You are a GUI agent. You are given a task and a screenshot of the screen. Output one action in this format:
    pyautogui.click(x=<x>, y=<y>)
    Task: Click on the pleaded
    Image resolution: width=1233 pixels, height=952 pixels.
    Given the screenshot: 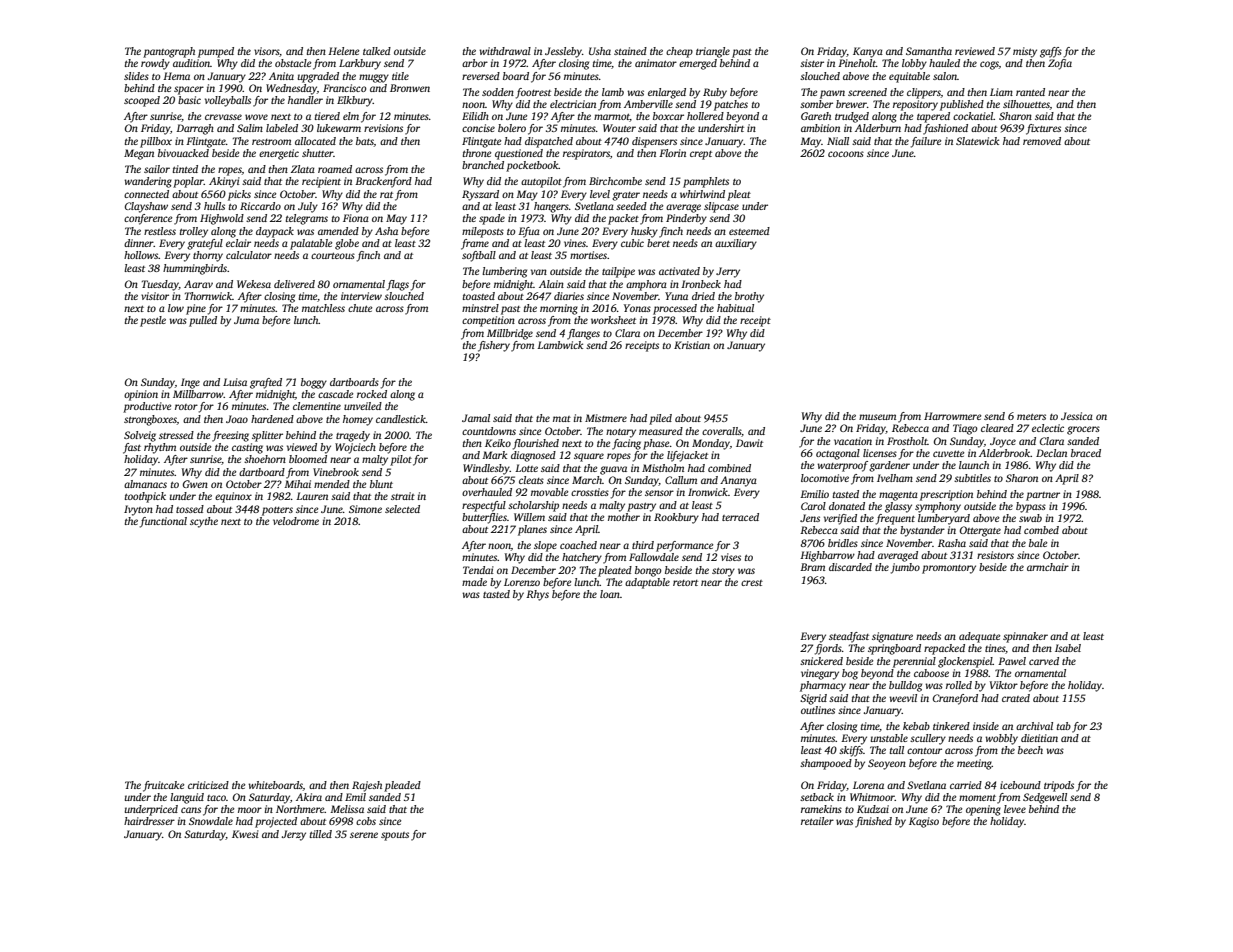 What is the action you would take?
    pyautogui.click(x=402, y=786)
